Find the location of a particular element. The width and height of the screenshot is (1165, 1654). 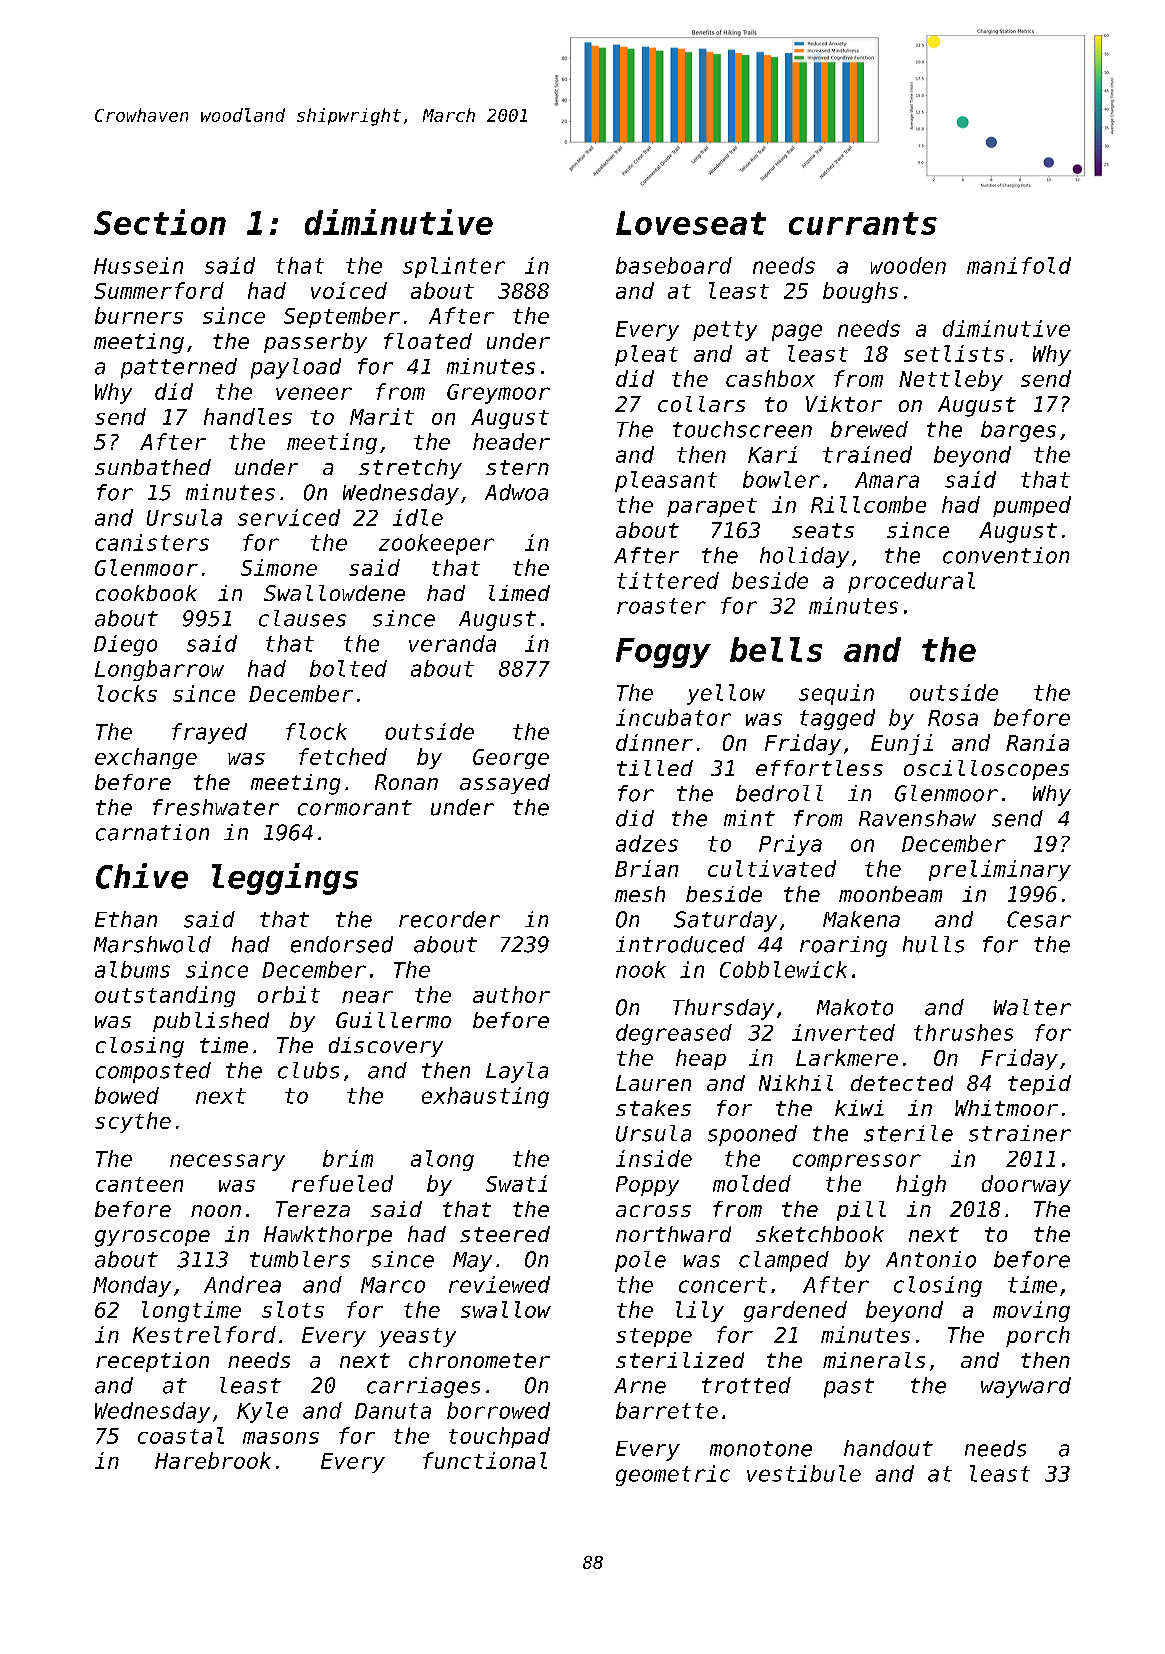

incubator is located at coordinates (673, 717).
